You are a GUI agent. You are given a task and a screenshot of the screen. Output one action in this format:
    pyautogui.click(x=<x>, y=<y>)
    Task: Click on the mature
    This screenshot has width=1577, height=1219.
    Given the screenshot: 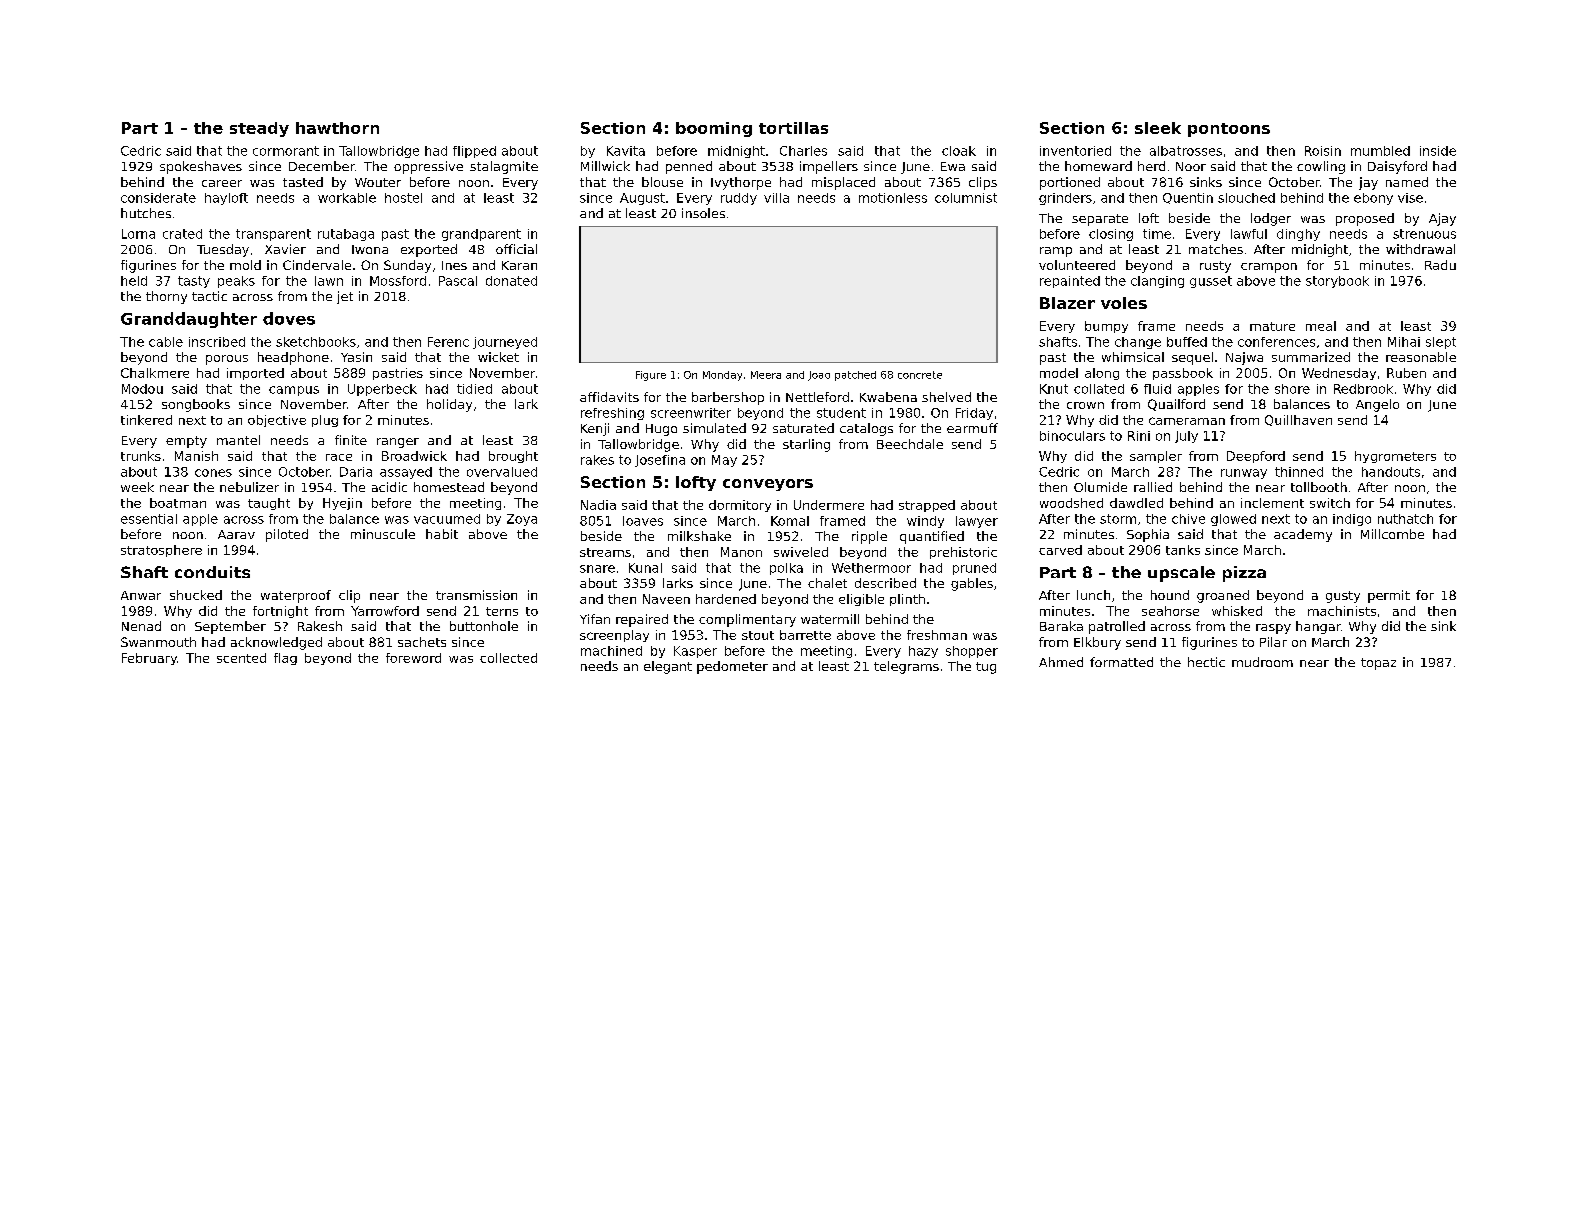 What is the action you would take?
    pyautogui.click(x=1272, y=326)
